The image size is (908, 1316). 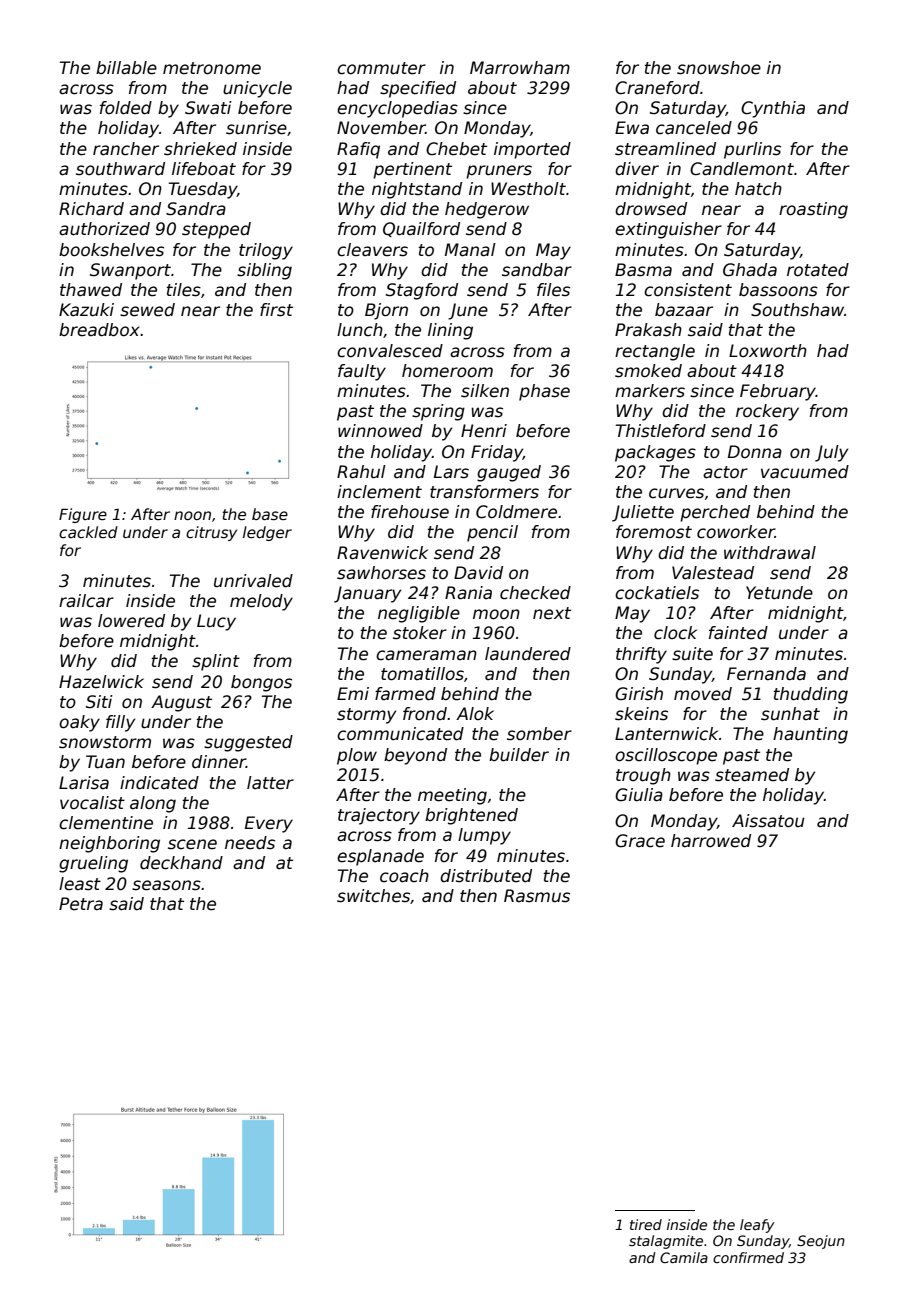 What do you see at coordinates (81, 904) in the page?
I see `Petra` at bounding box center [81, 904].
